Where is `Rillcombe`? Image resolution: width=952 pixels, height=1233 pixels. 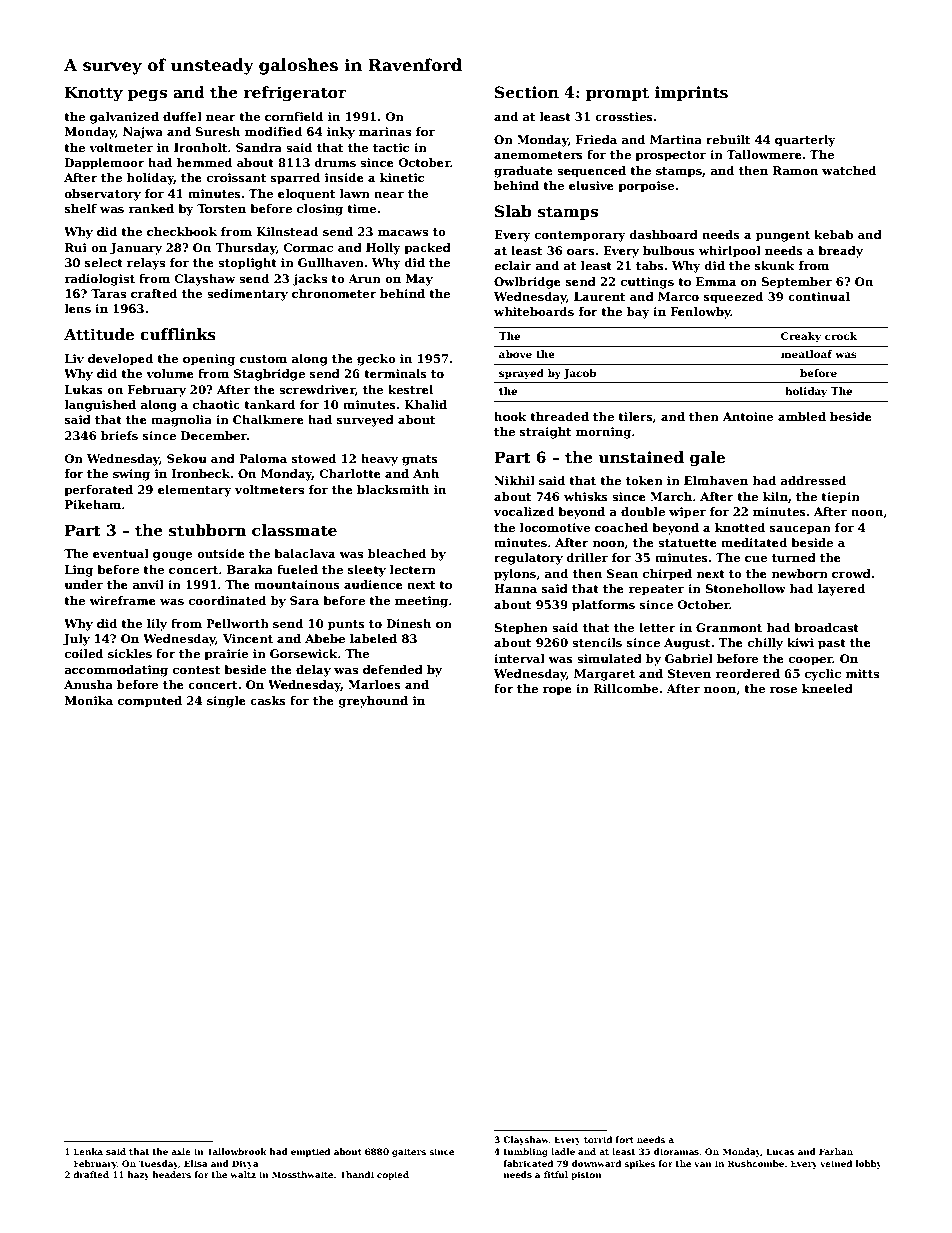
Rillcombe is located at coordinates (625, 688).
